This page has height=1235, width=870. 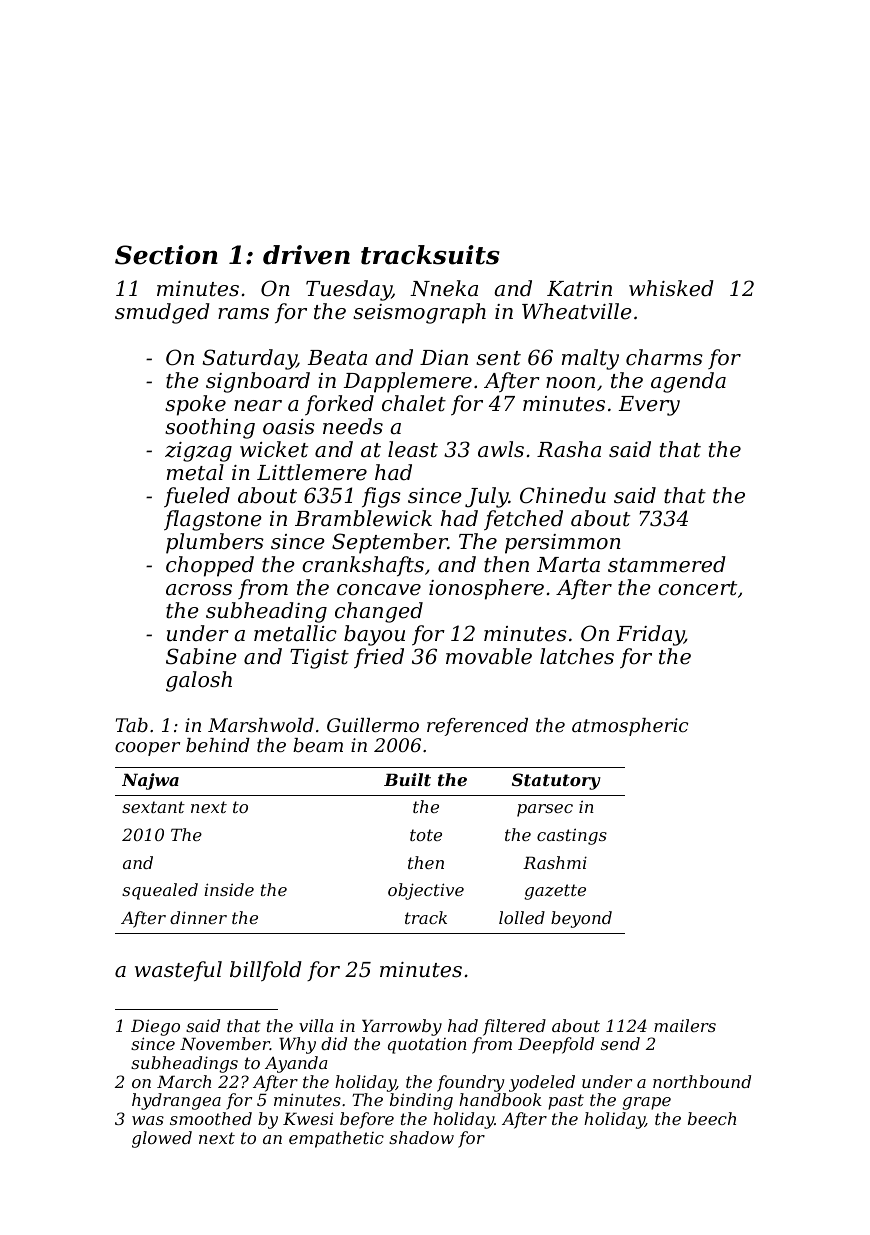 I want to click on Friday, so click(x=650, y=635).
